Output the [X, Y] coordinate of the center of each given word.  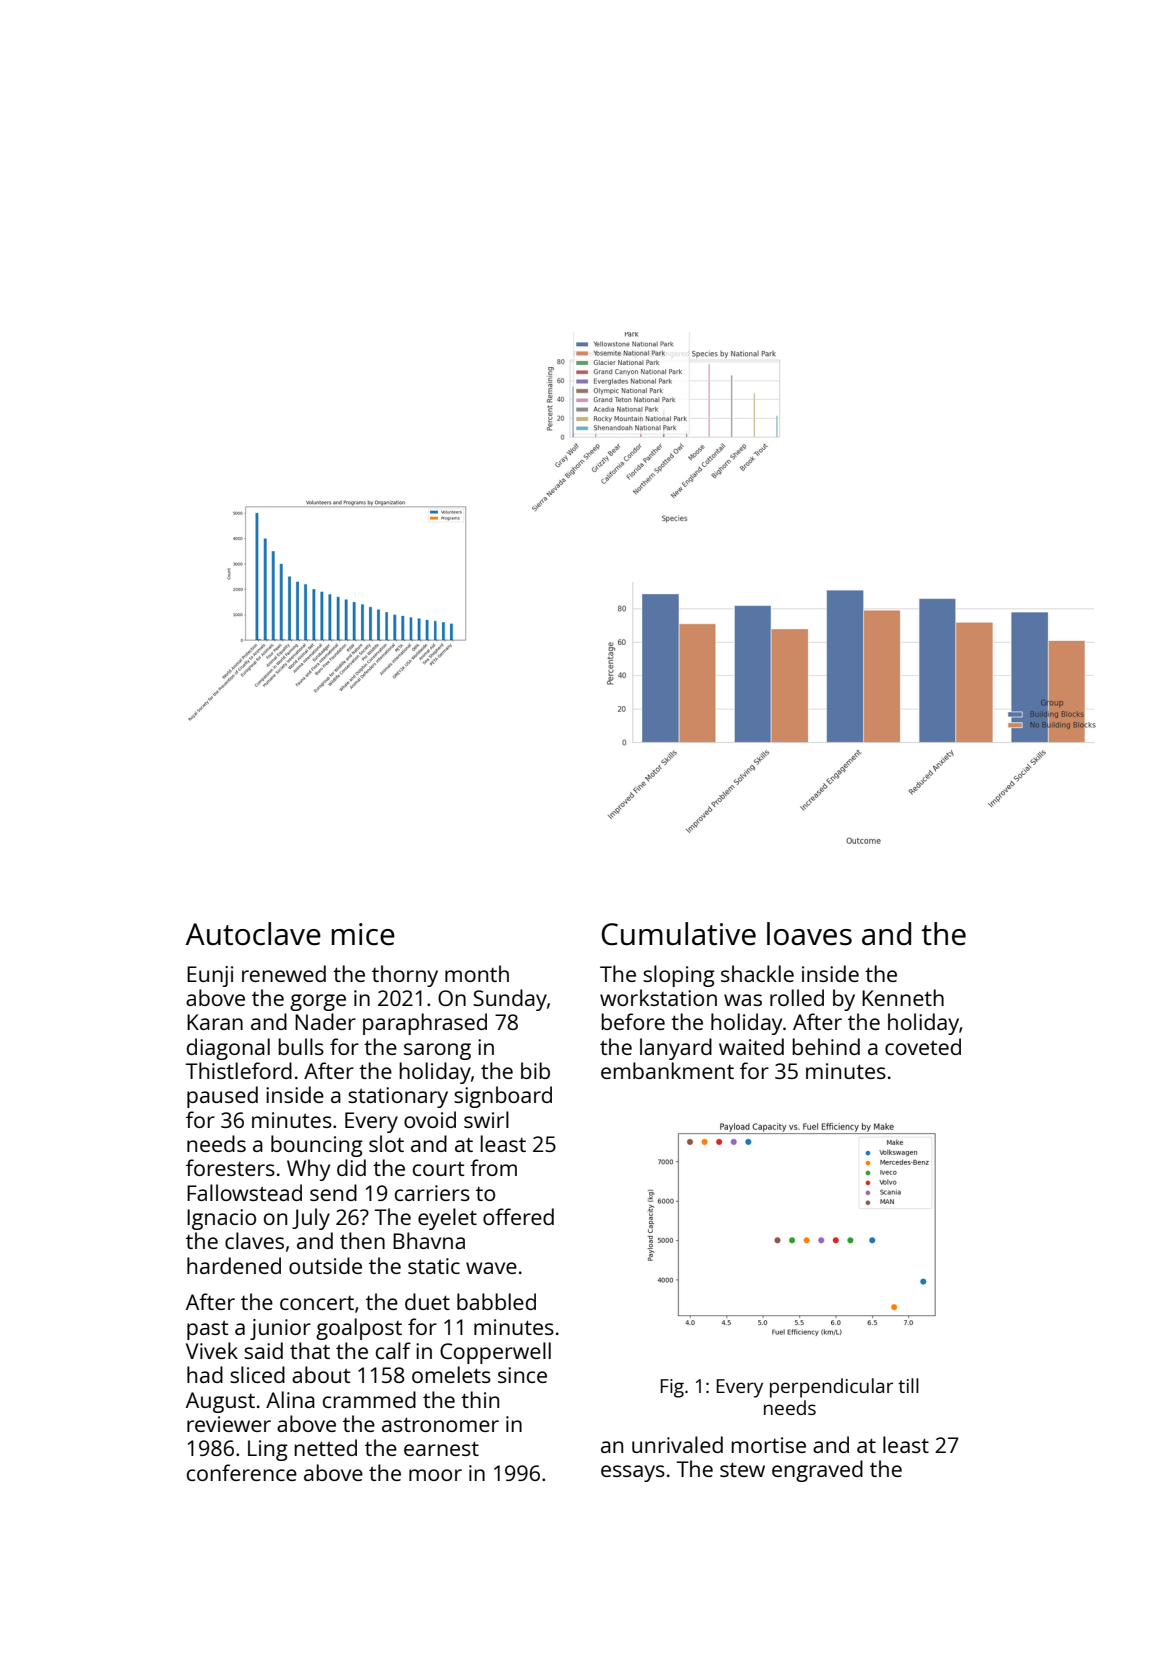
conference [242, 1472]
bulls [301, 1046]
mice [363, 934]
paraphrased [425, 1024]
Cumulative [678, 934]
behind [826, 1046]
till [908, 1385]
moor [435, 1475]
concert [317, 1303]
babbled [496, 1301]
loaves [809, 934]
